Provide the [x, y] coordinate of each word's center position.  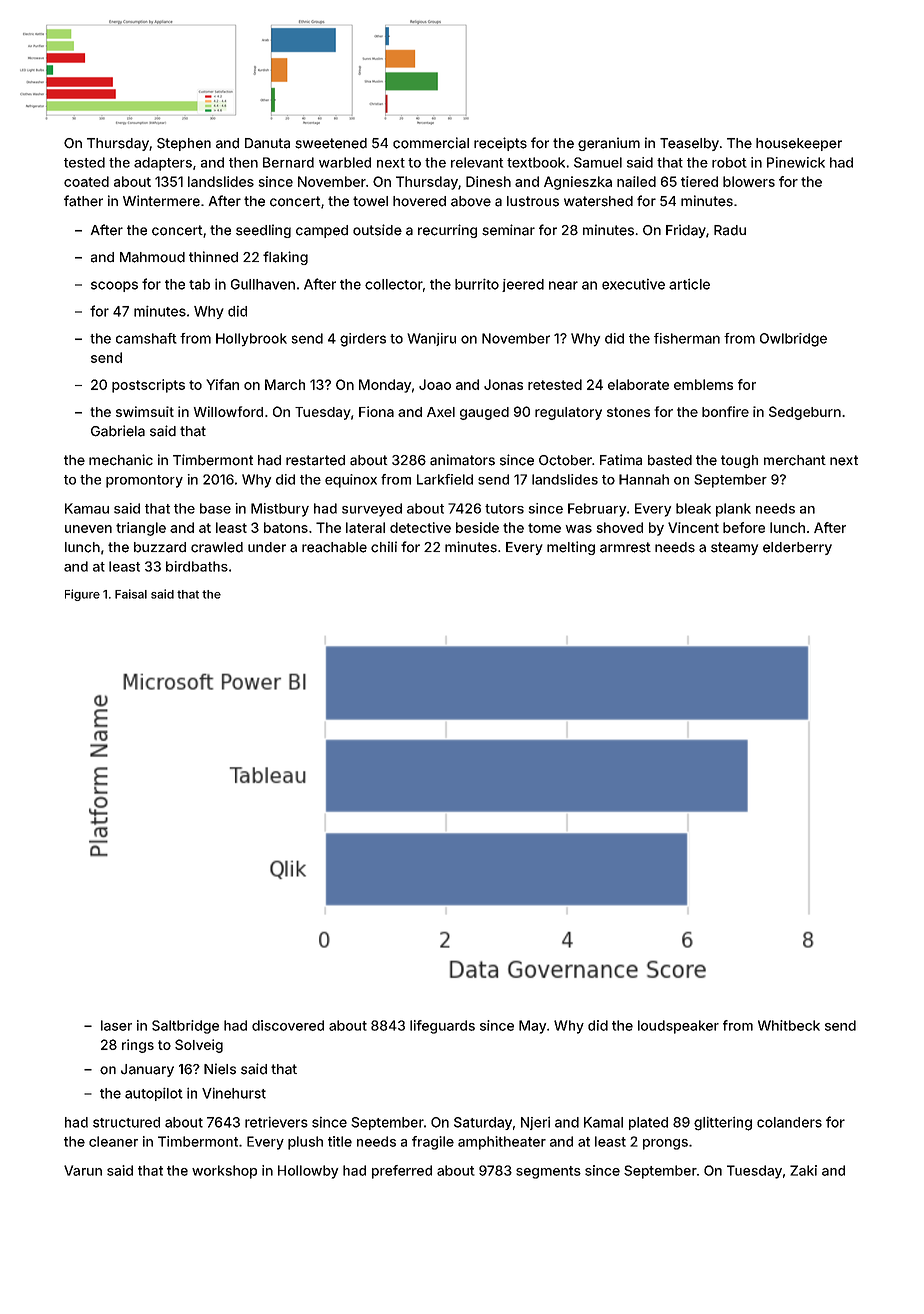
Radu [730, 230]
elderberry [797, 548]
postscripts [148, 386]
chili [384, 547]
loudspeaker [678, 1027]
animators [462, 460]
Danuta [267, 143]
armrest [625, 547]
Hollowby [308, 1172]
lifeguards [442, 1027]
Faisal [131, 594]
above [471, 201]
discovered [288, 1025]
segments [548, 1172]
